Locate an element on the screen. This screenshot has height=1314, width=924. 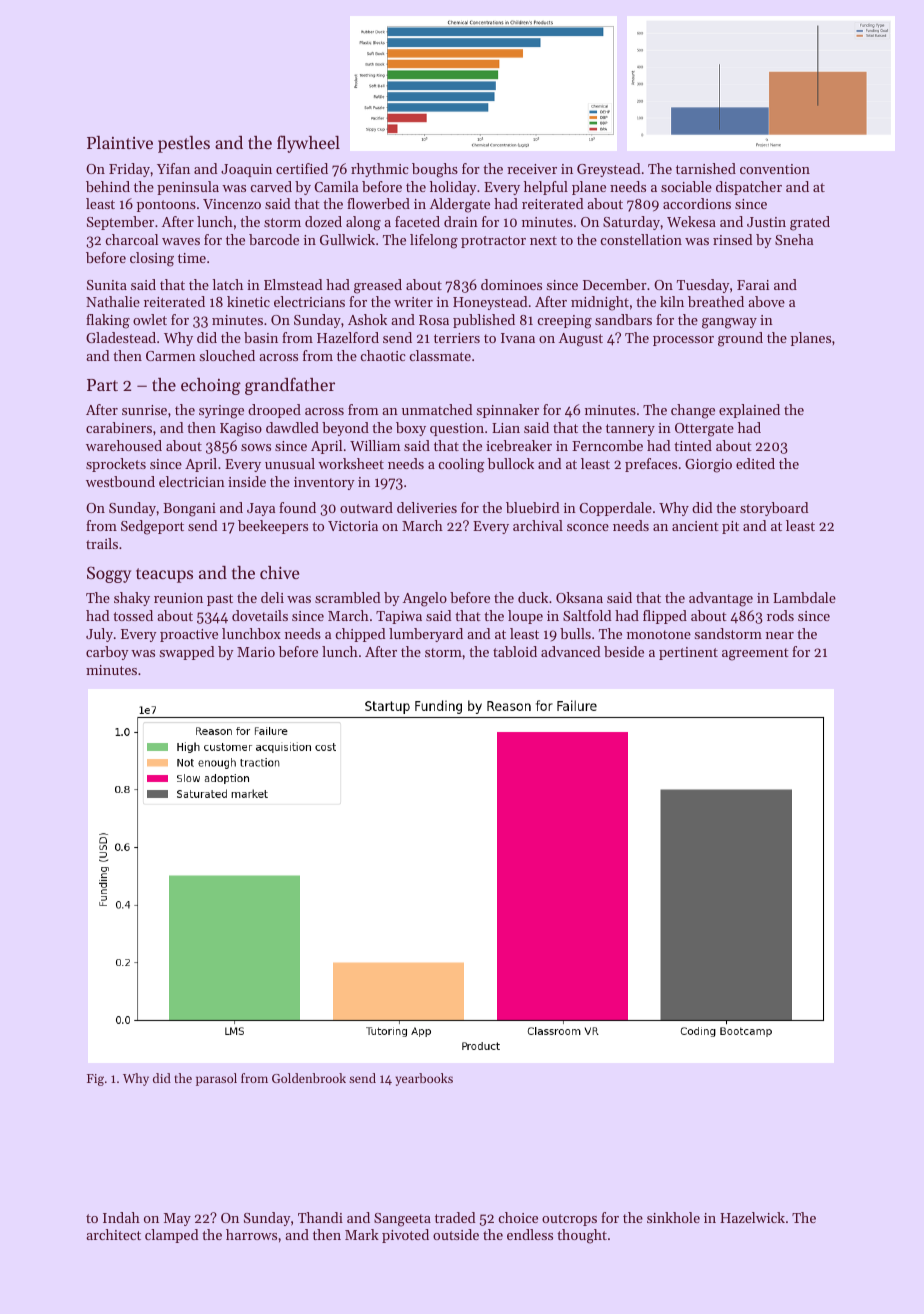
Angelo is located at coordinates (425, 599).
